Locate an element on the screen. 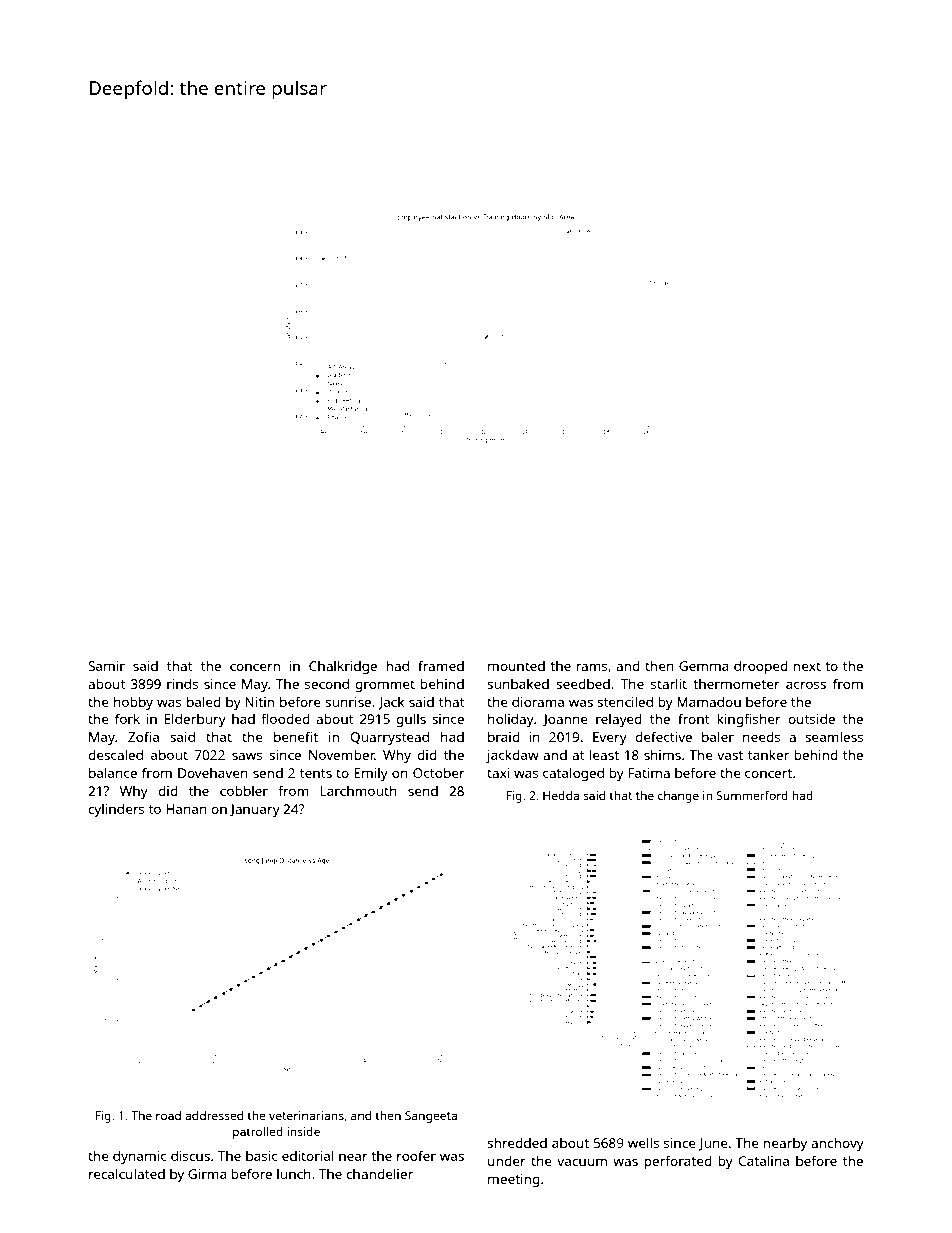  mounted is located at coordinates (516, 666).
